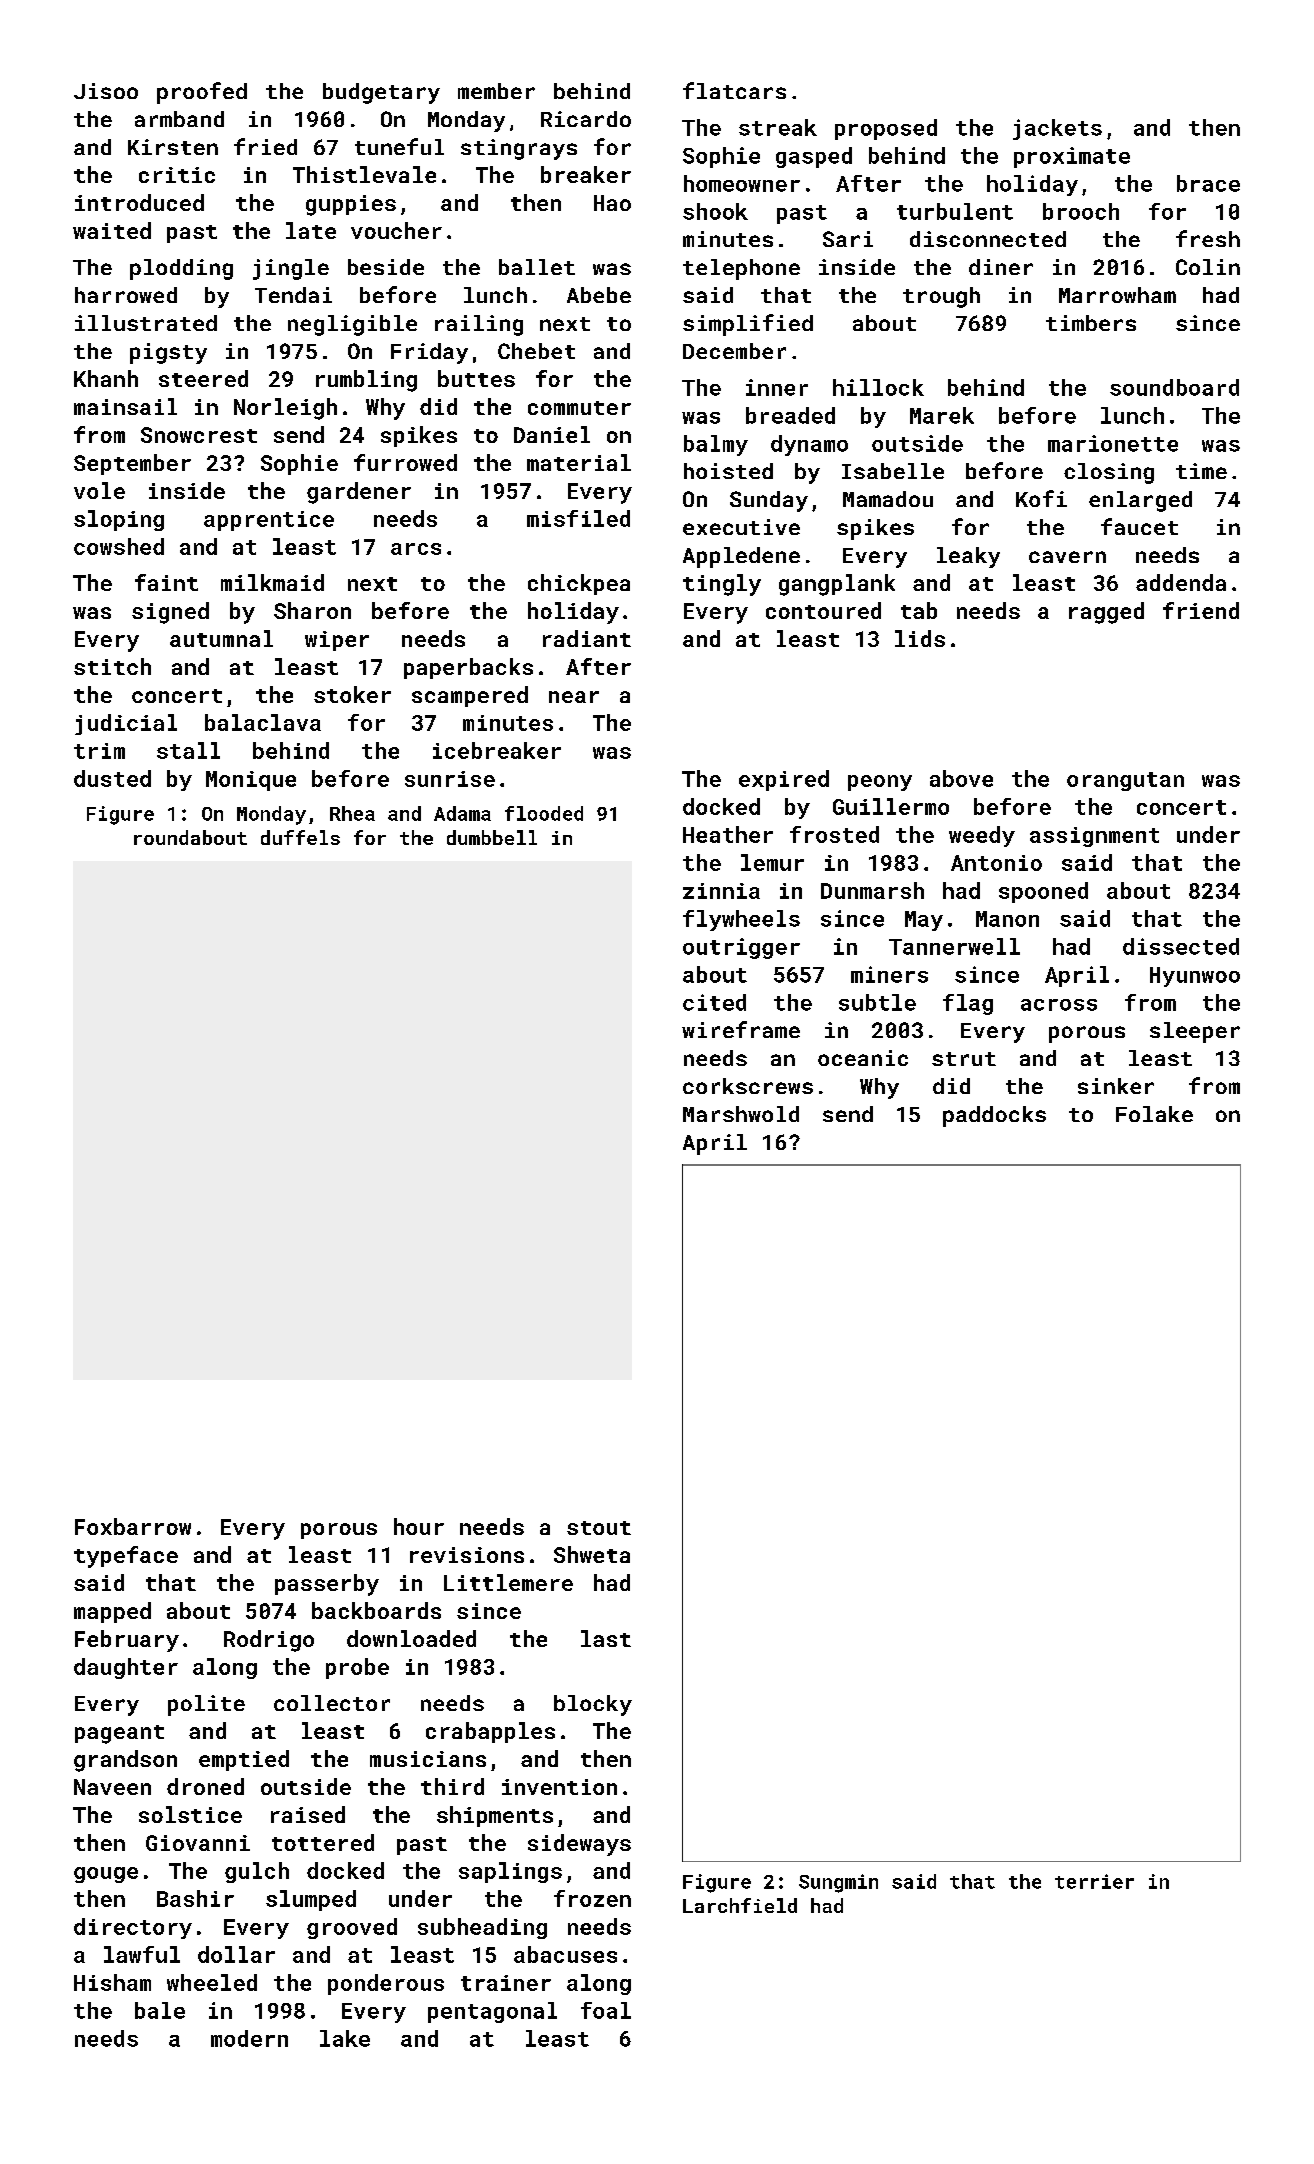 The width and height of the screenshot is (1314, 2164). Describe the element at coordinates (606, 2010) in the screenshot. I see `foal` at that location.
